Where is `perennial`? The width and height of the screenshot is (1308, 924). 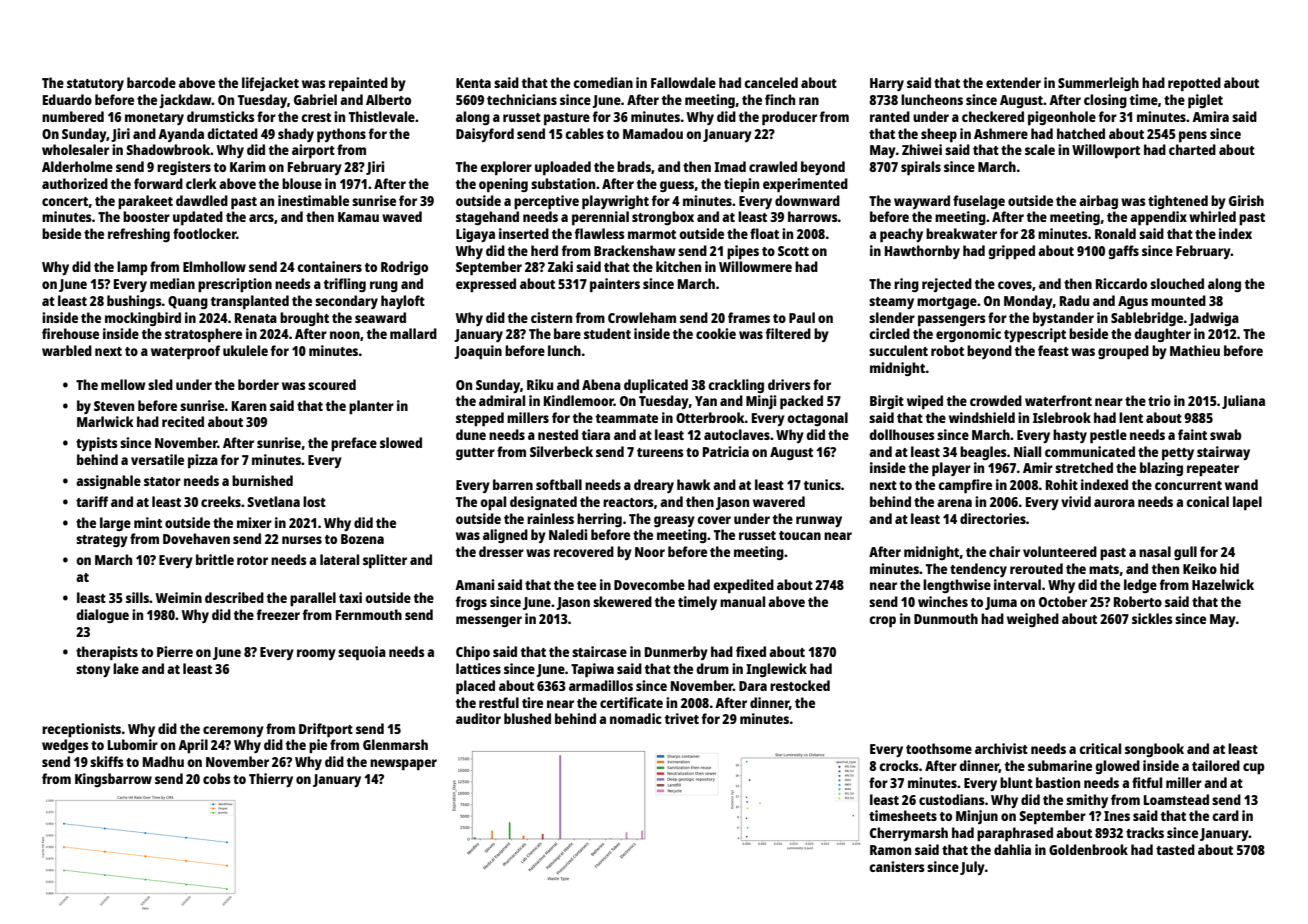
perennial is located at coordinates (600, 218).
